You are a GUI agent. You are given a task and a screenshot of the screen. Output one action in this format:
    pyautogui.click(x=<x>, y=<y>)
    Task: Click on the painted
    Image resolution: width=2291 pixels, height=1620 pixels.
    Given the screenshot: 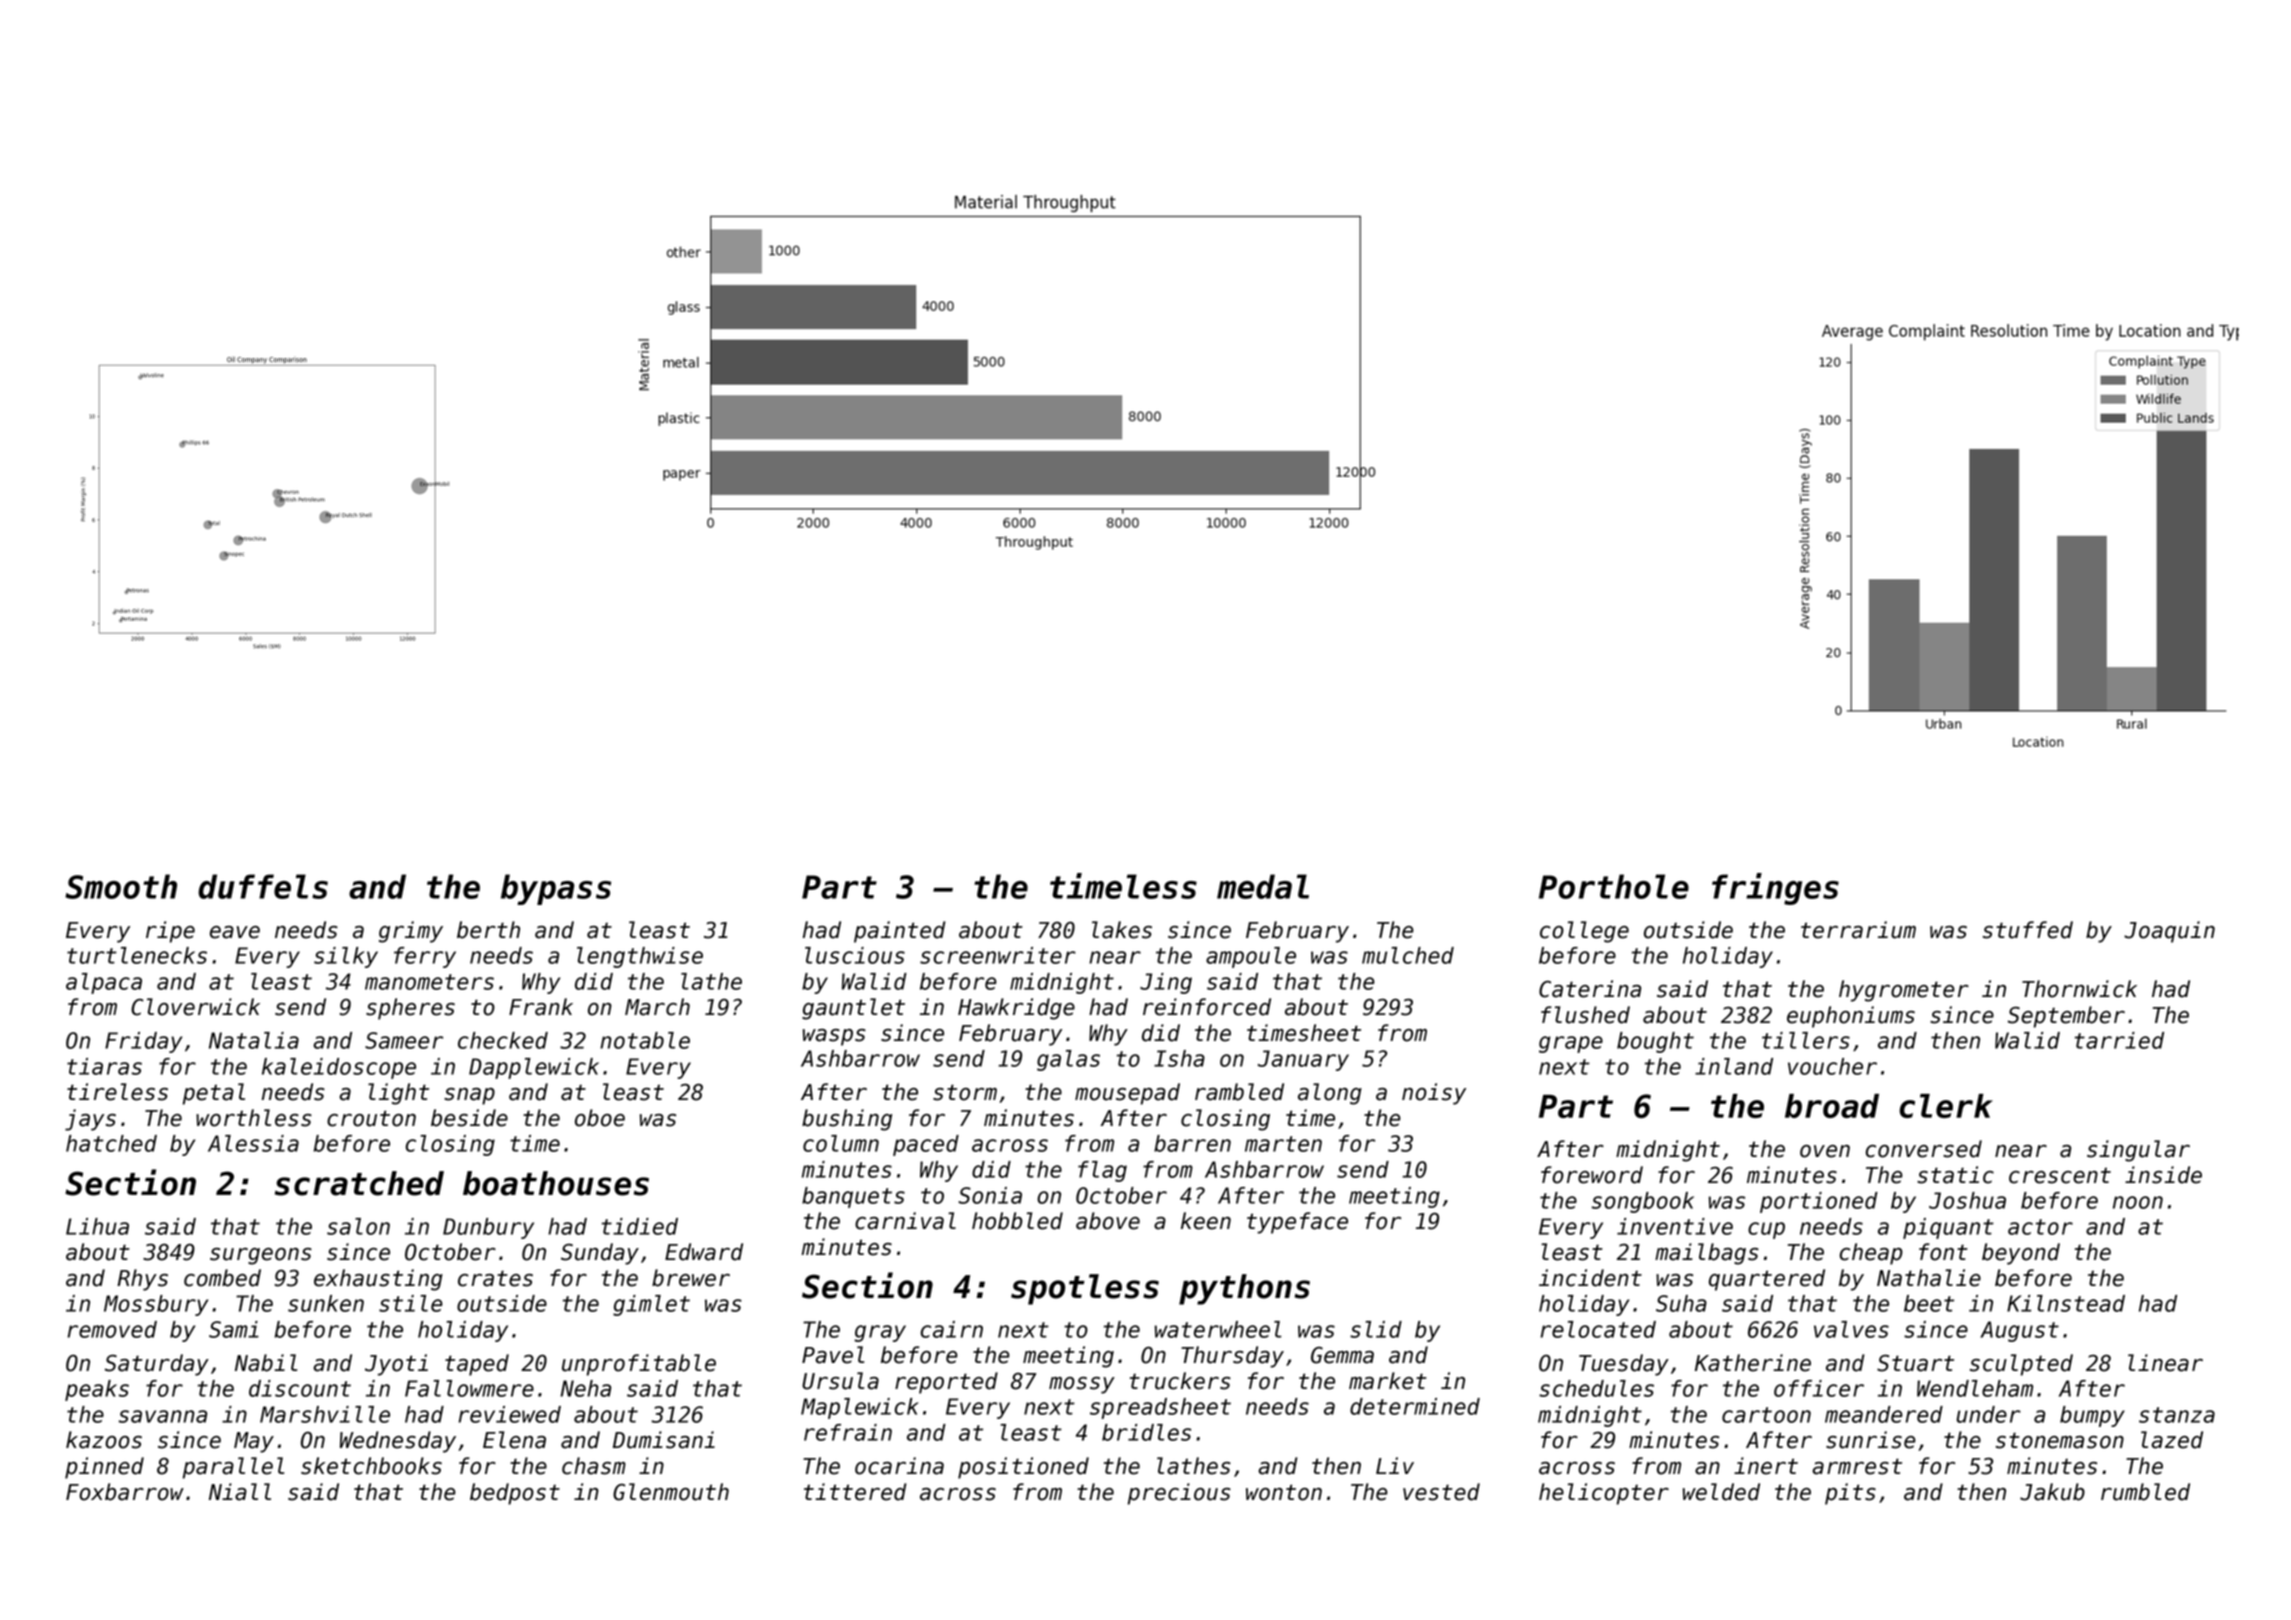 What is the action you would take?
    pyautogui.click(x=900, y=932)
